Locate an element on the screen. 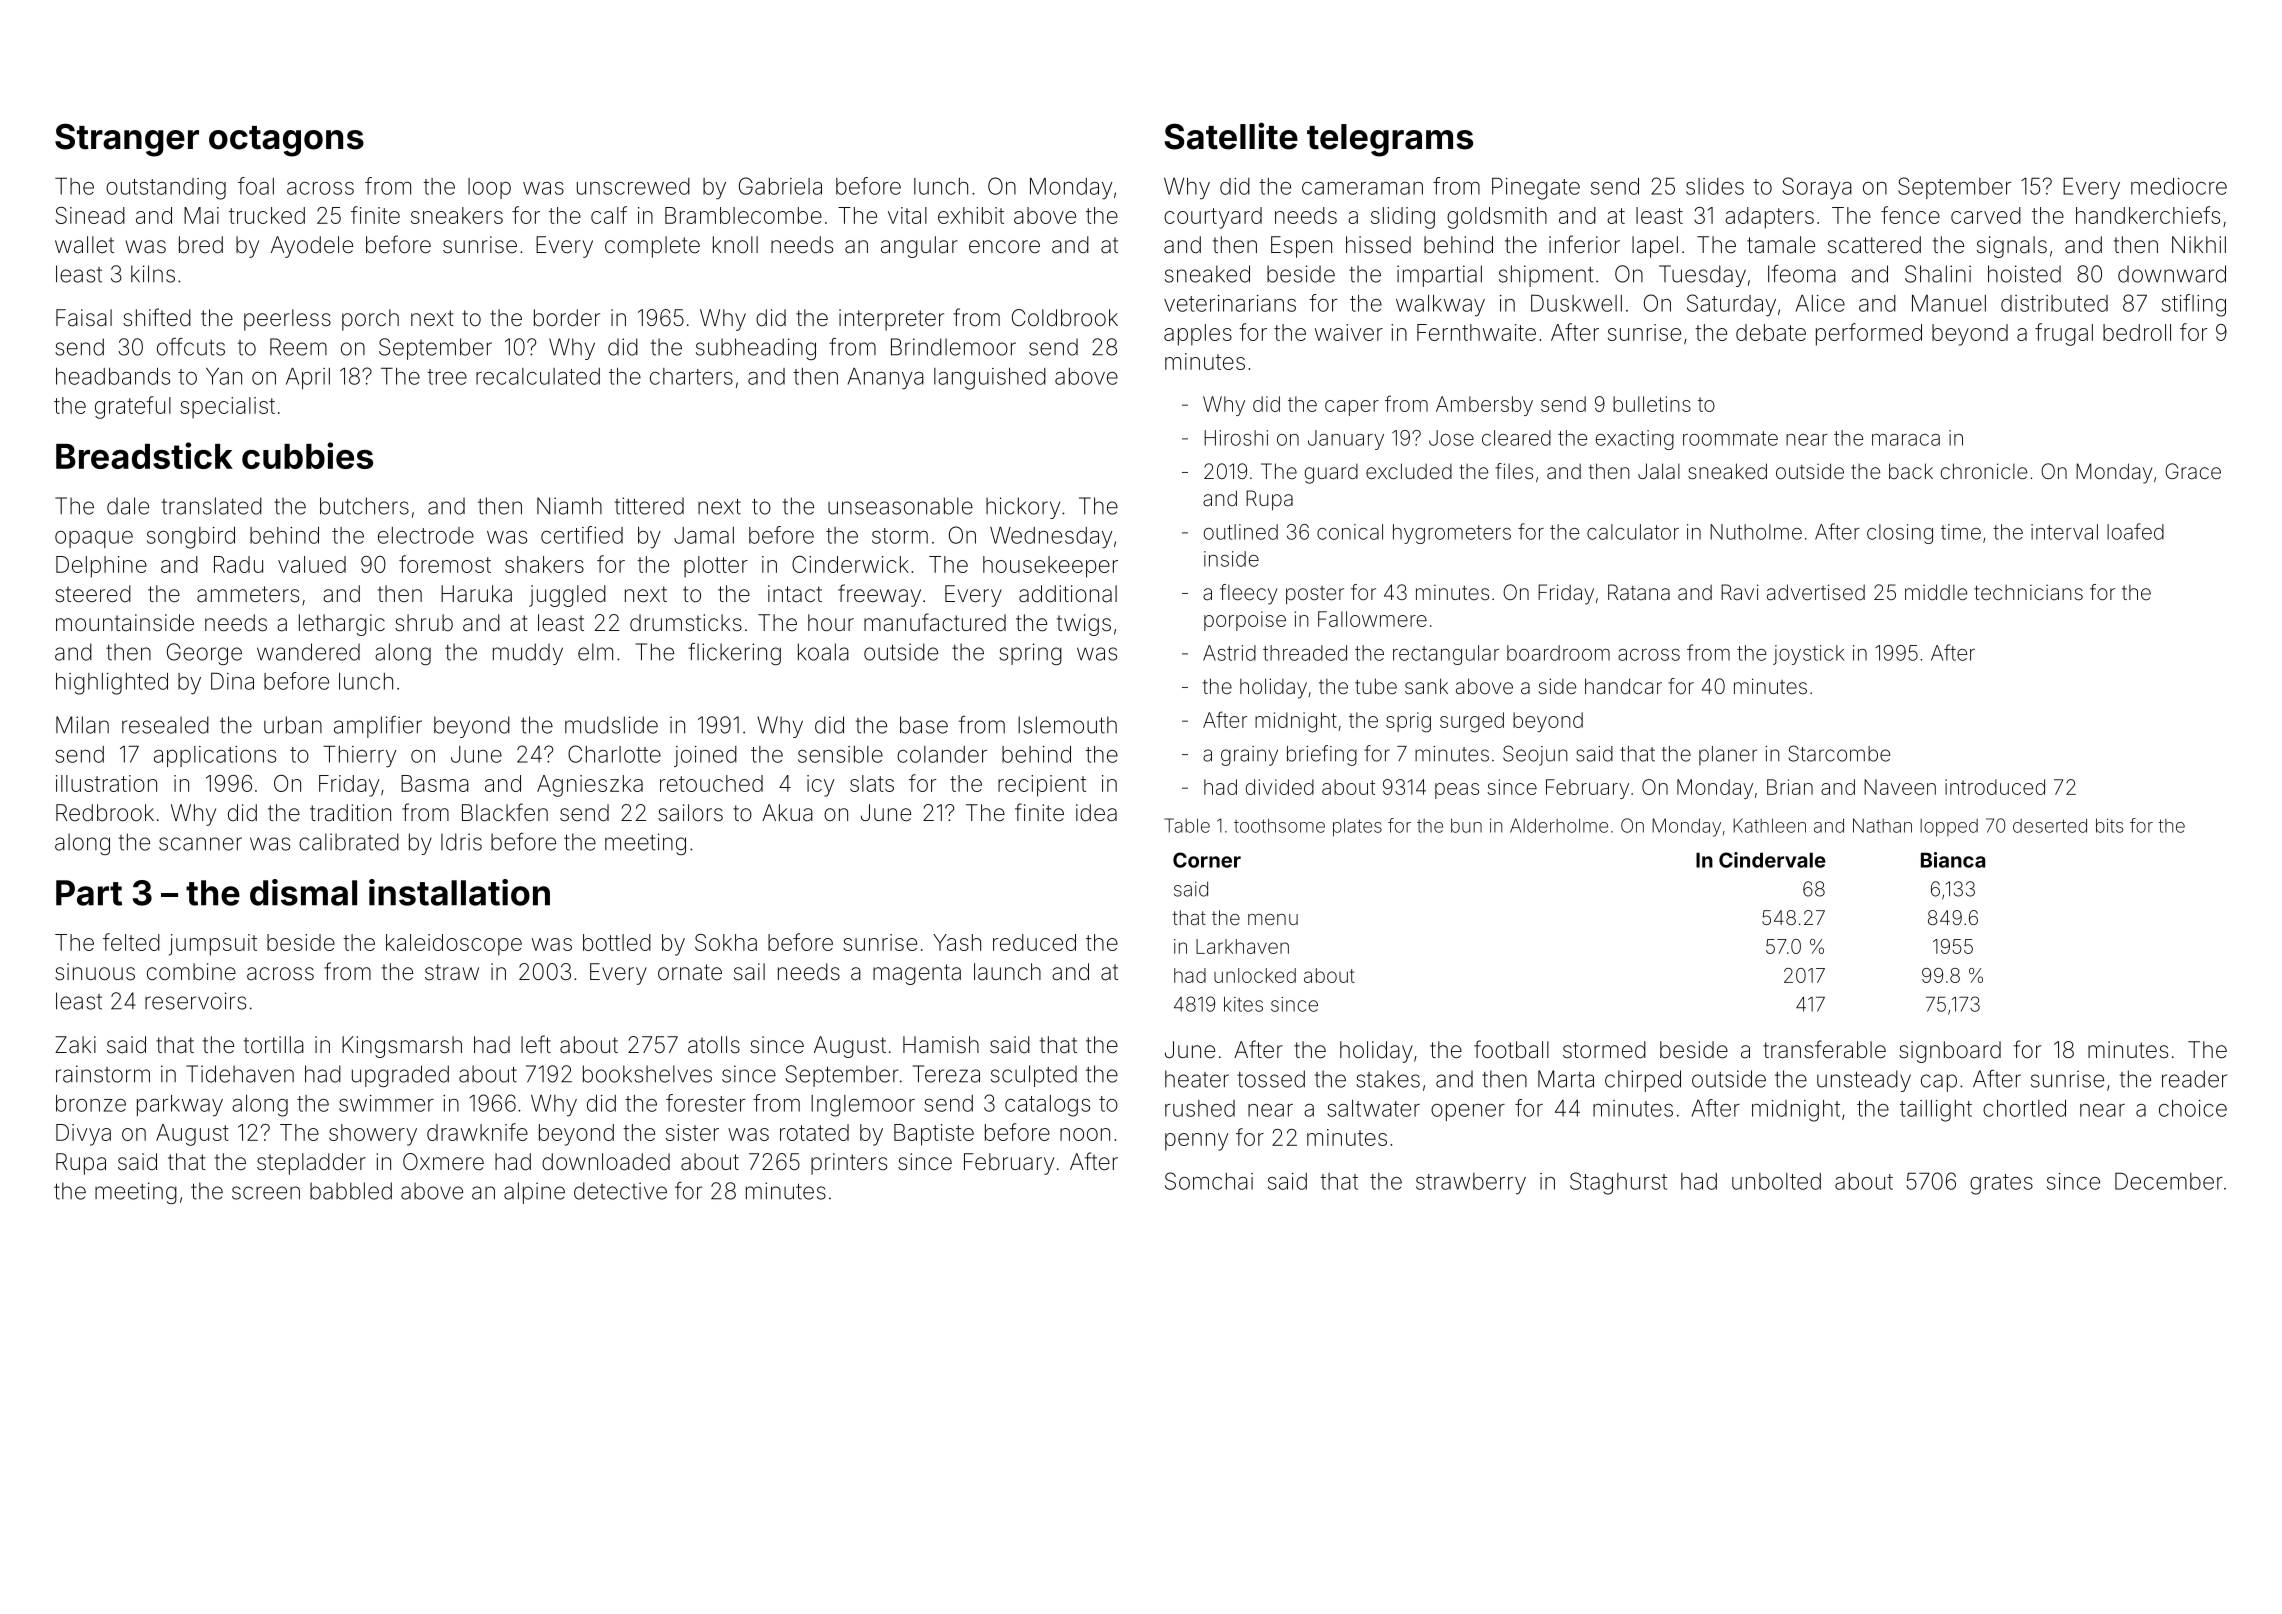 This screenshot has height=1614, width=2282. Divya is located at coordinates (83, 1135).
